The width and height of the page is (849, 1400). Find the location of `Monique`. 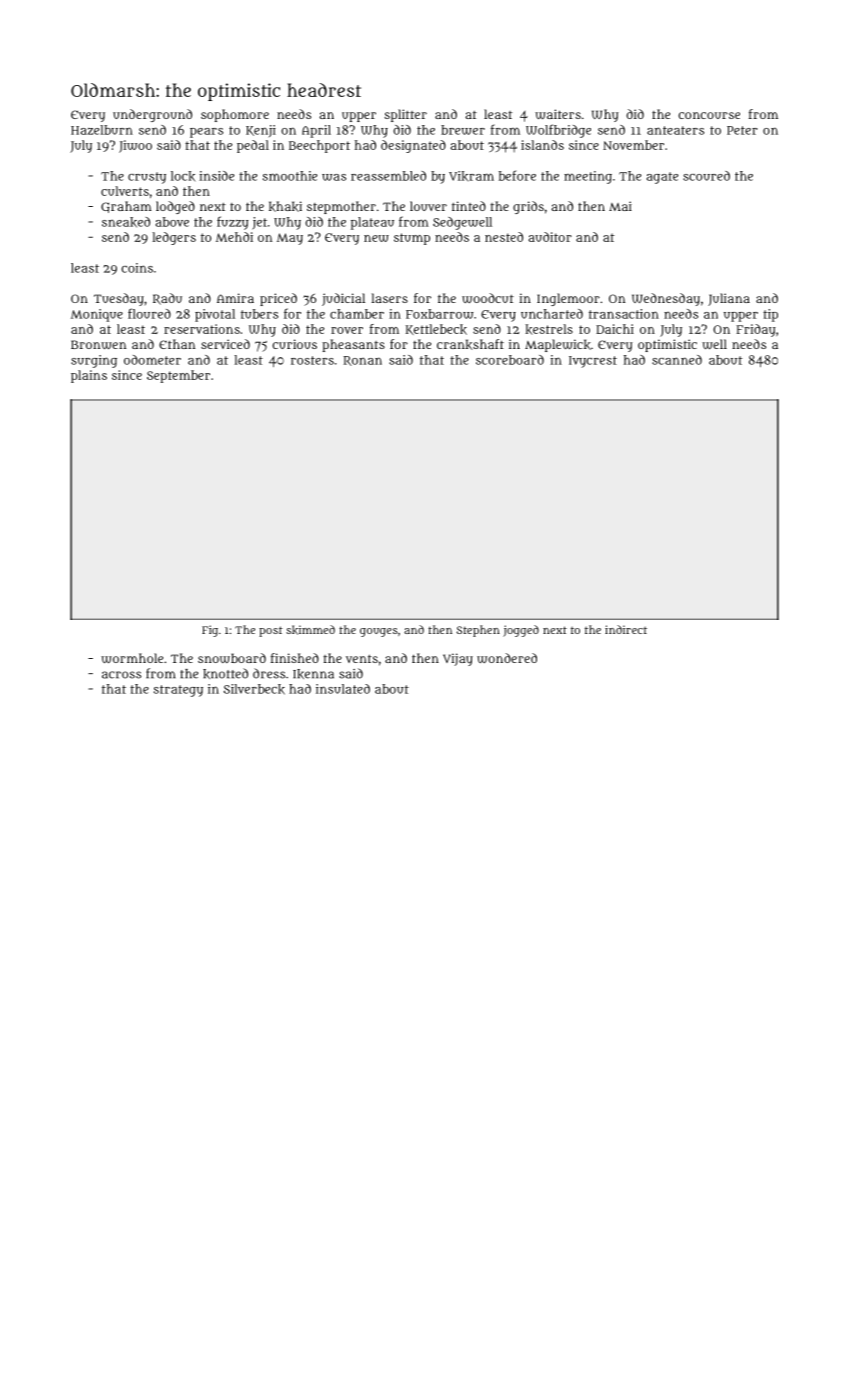

Monique is located at coordinates (97, 315).
